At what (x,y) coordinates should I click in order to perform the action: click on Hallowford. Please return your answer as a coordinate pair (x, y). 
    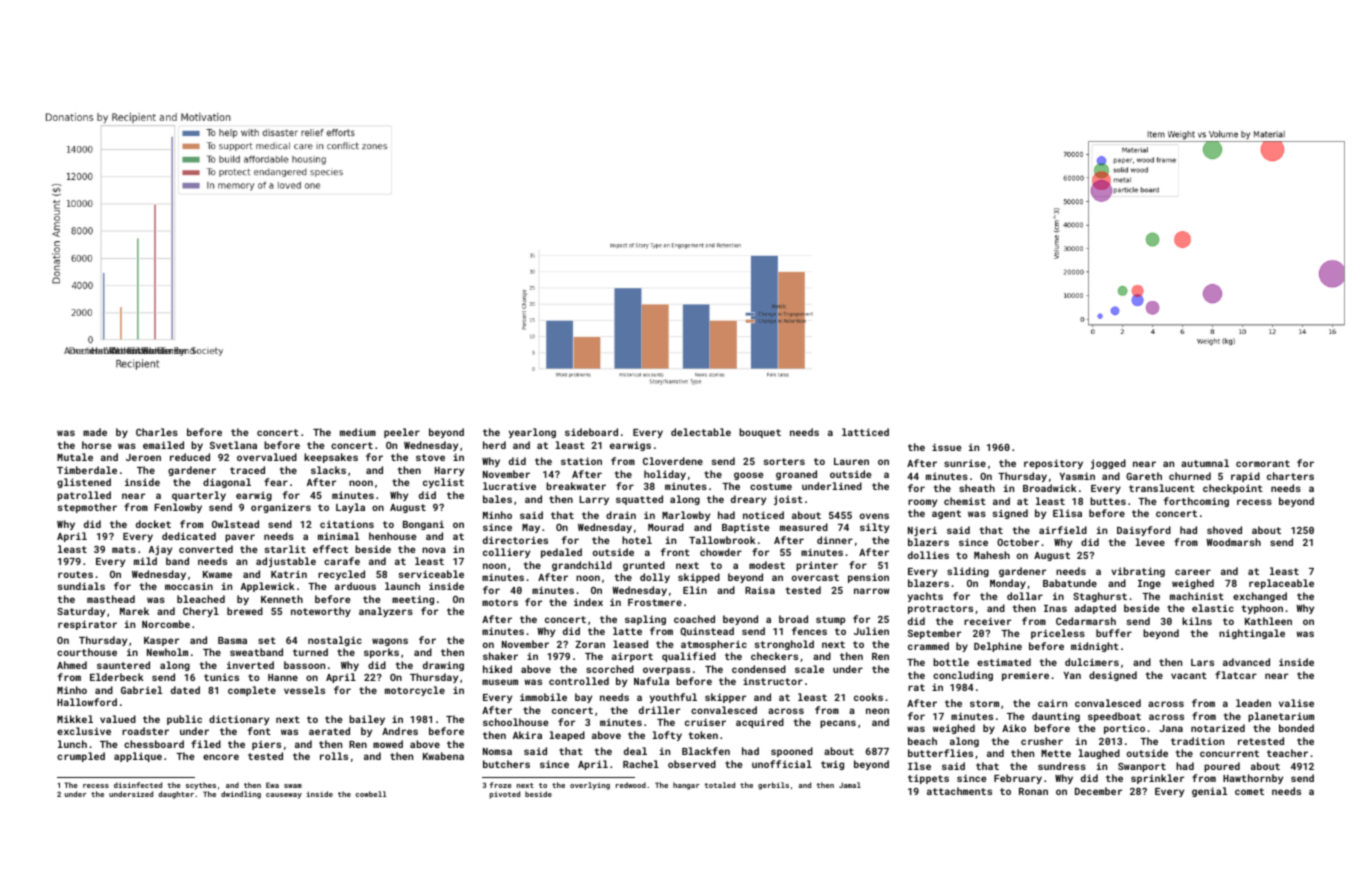
    Looking at the image, I should click on (87, 702).
